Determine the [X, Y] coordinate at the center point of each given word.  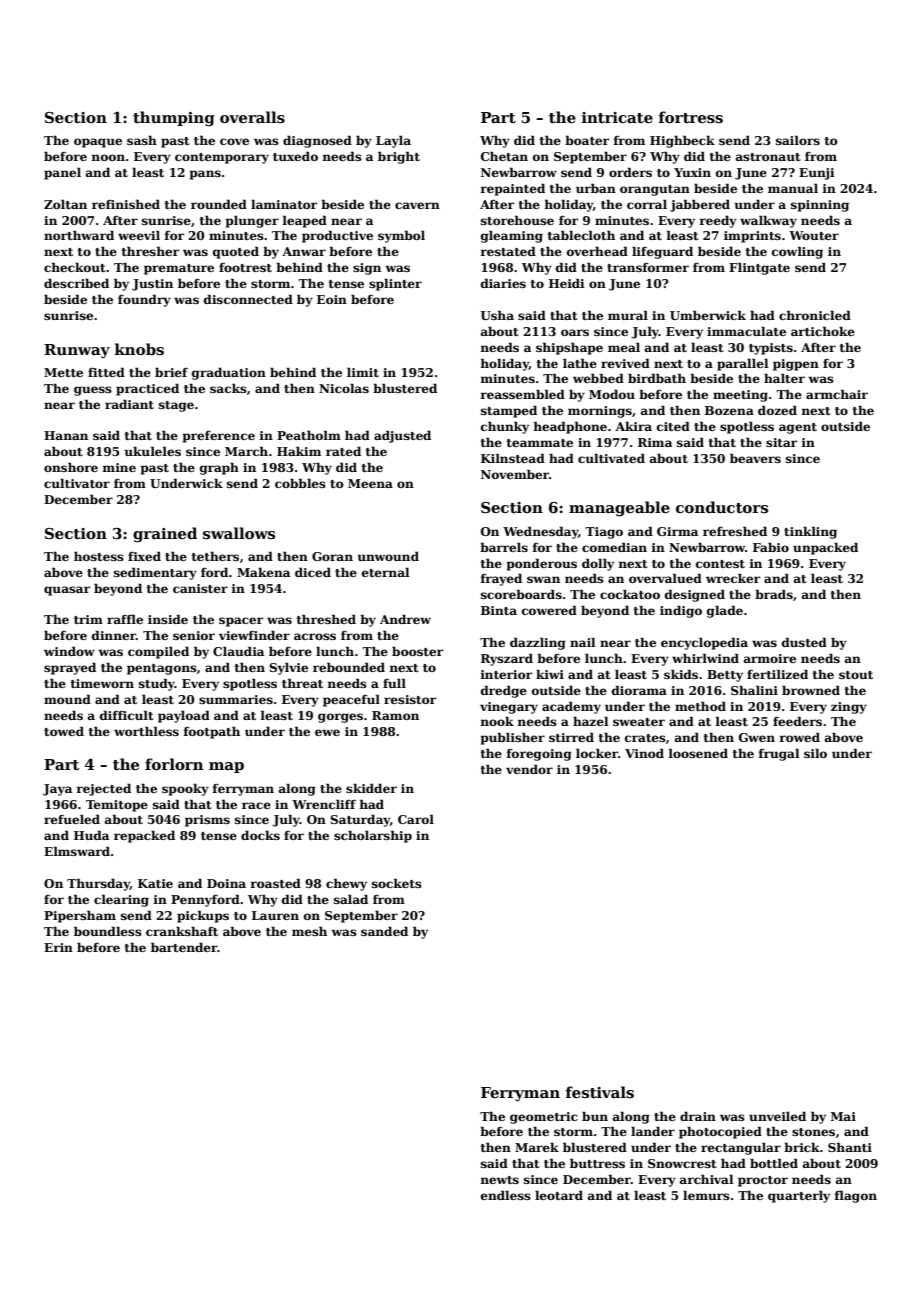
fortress [691, 117]
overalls [252, 117]
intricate [617, 117]
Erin [58, 947]
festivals [600, 1092]
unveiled [777, 1116]
